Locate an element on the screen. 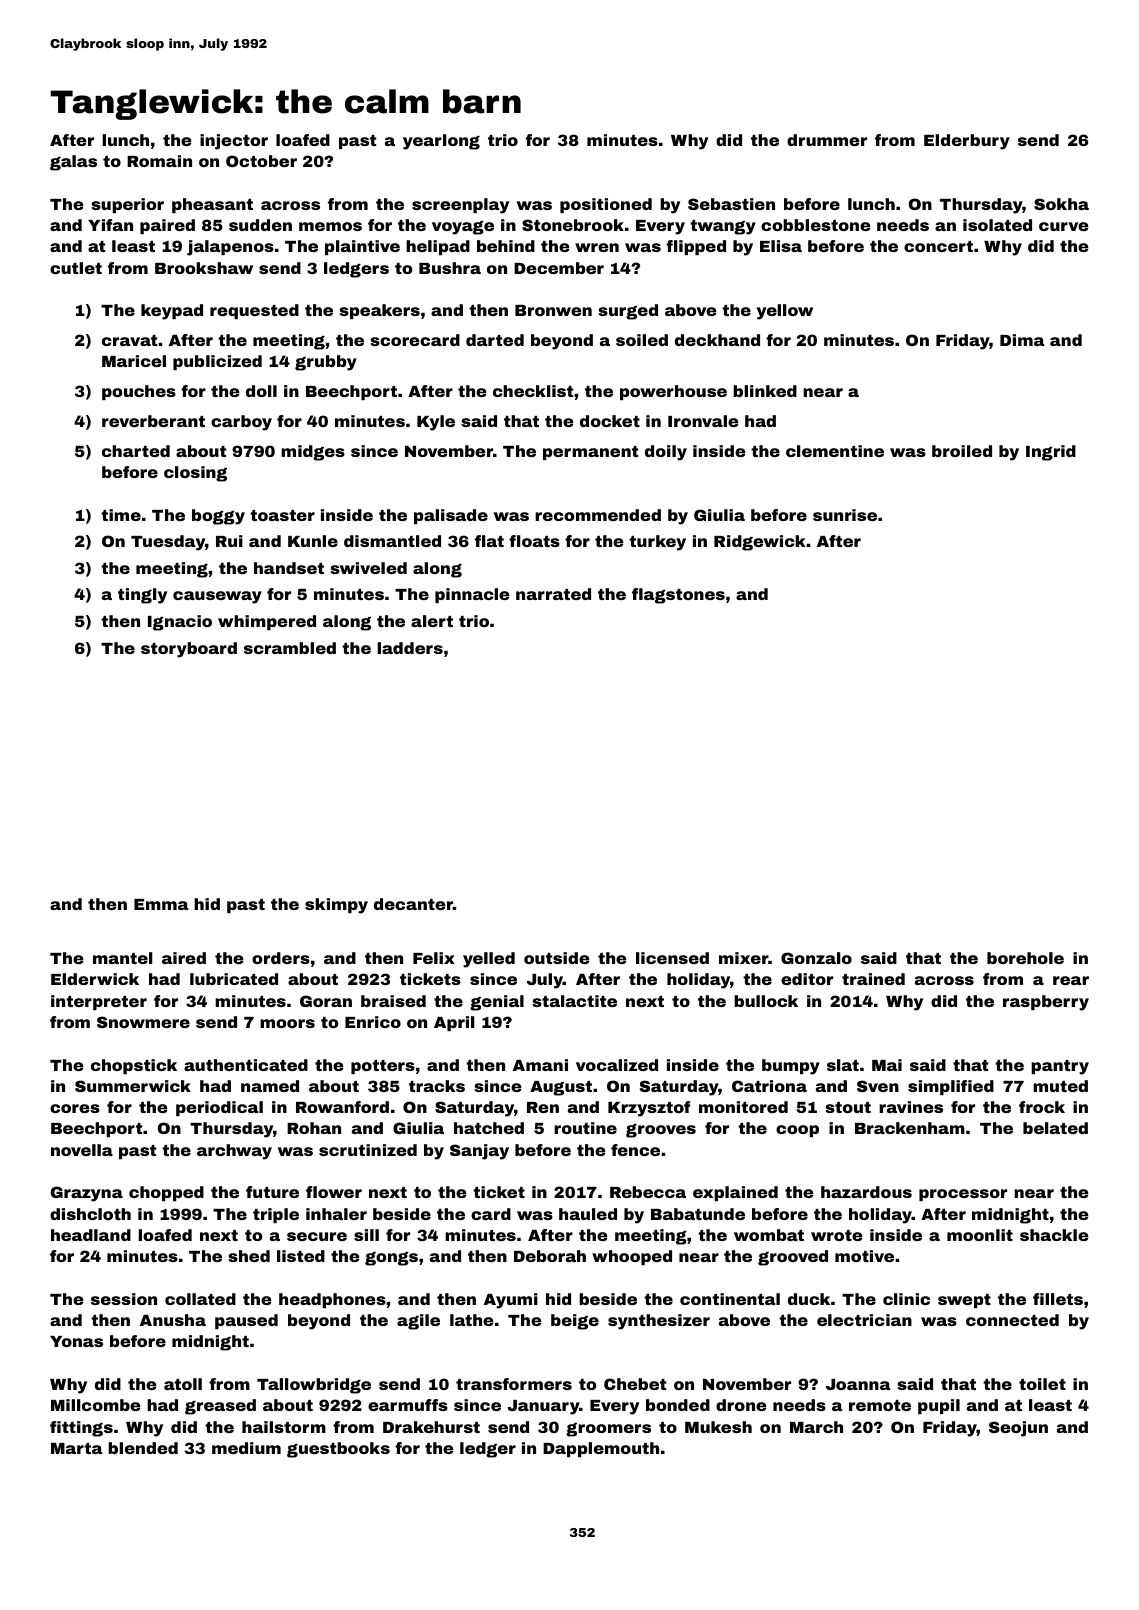 The width and height of the screenshot is (1139, 1610). guestbooks is located at coordinates (338, 1450).
